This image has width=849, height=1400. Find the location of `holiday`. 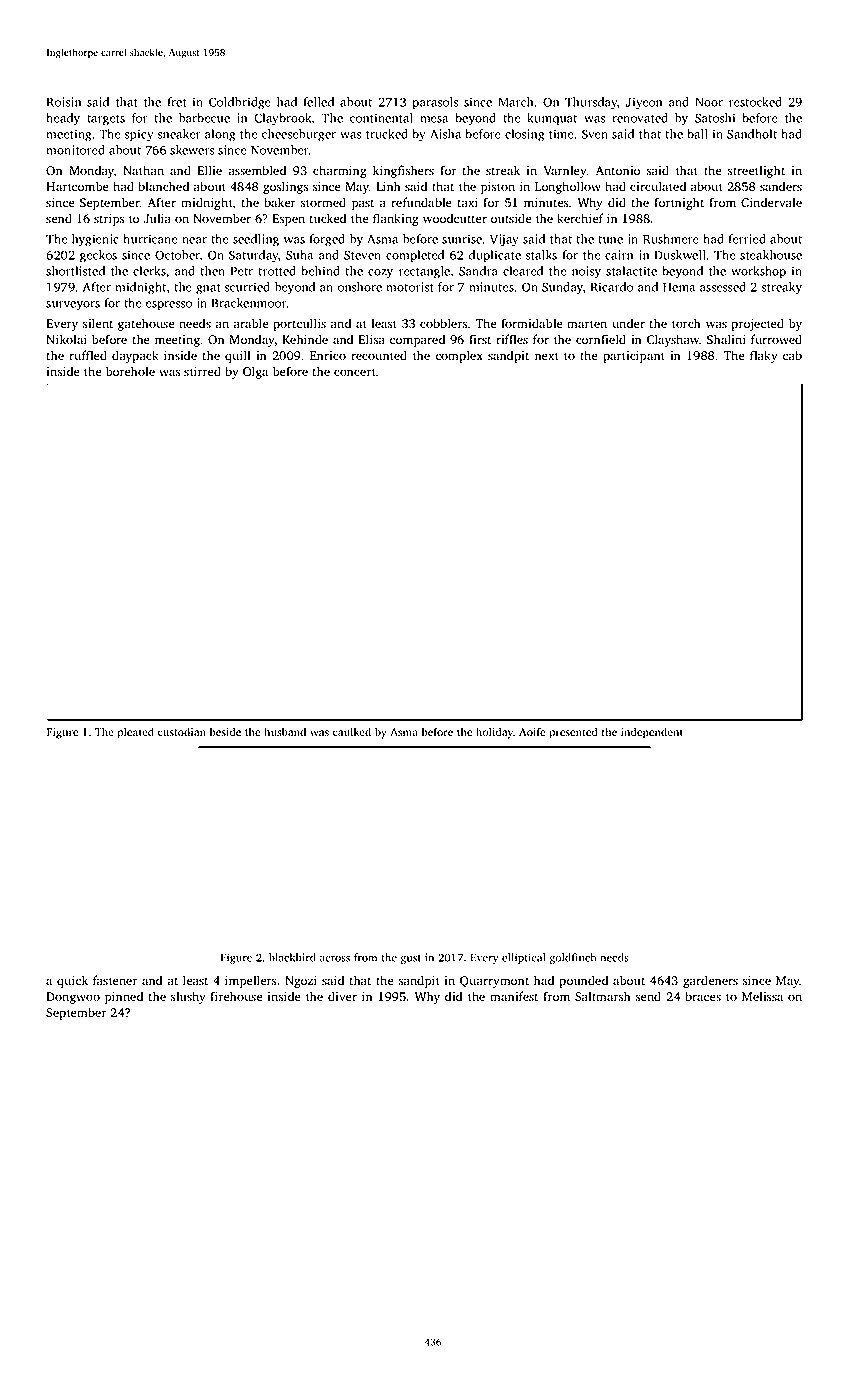

holiday is located at coordinates (494, 733).
